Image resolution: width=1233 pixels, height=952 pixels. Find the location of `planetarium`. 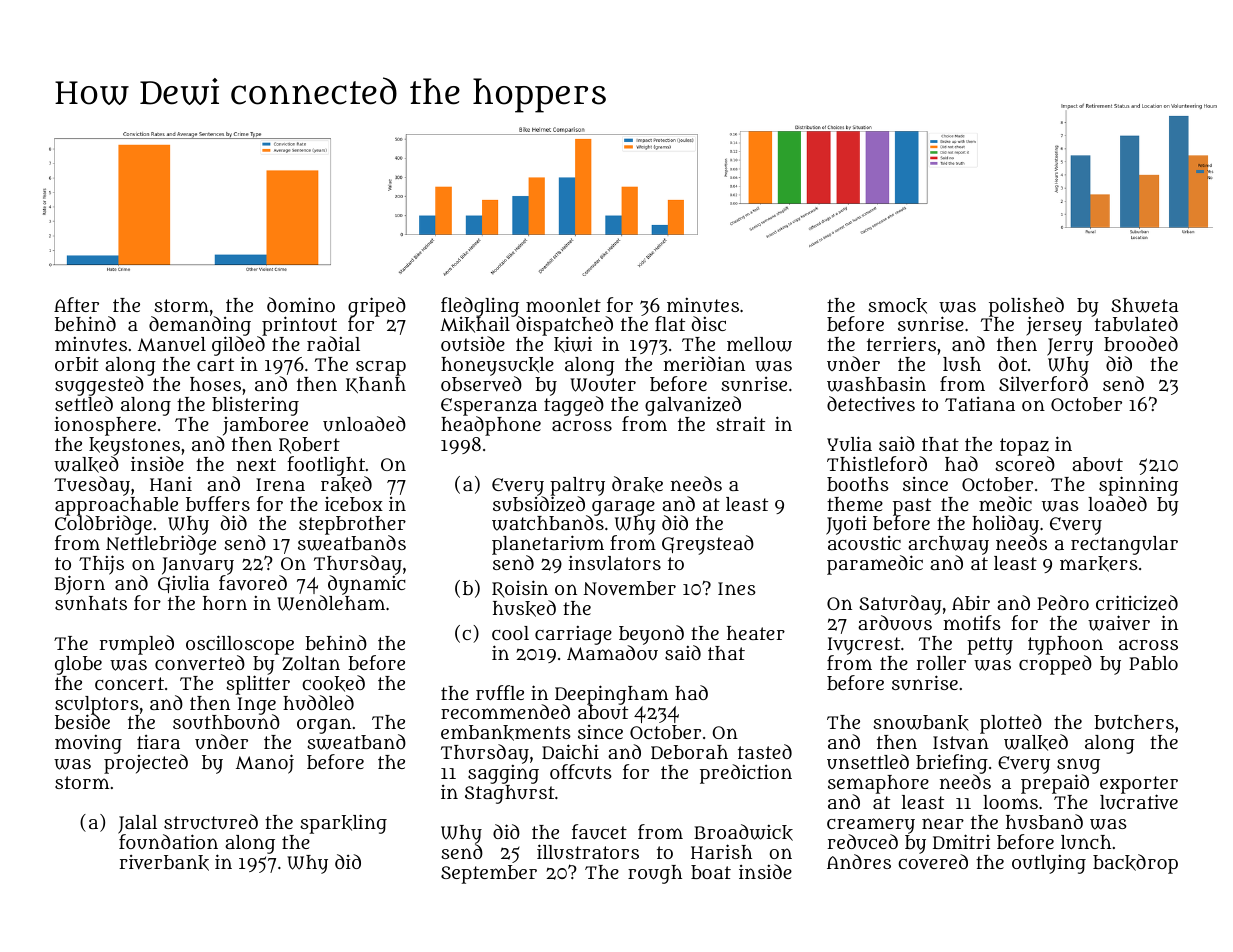

planetarium is located at coordinates (548, 545).
